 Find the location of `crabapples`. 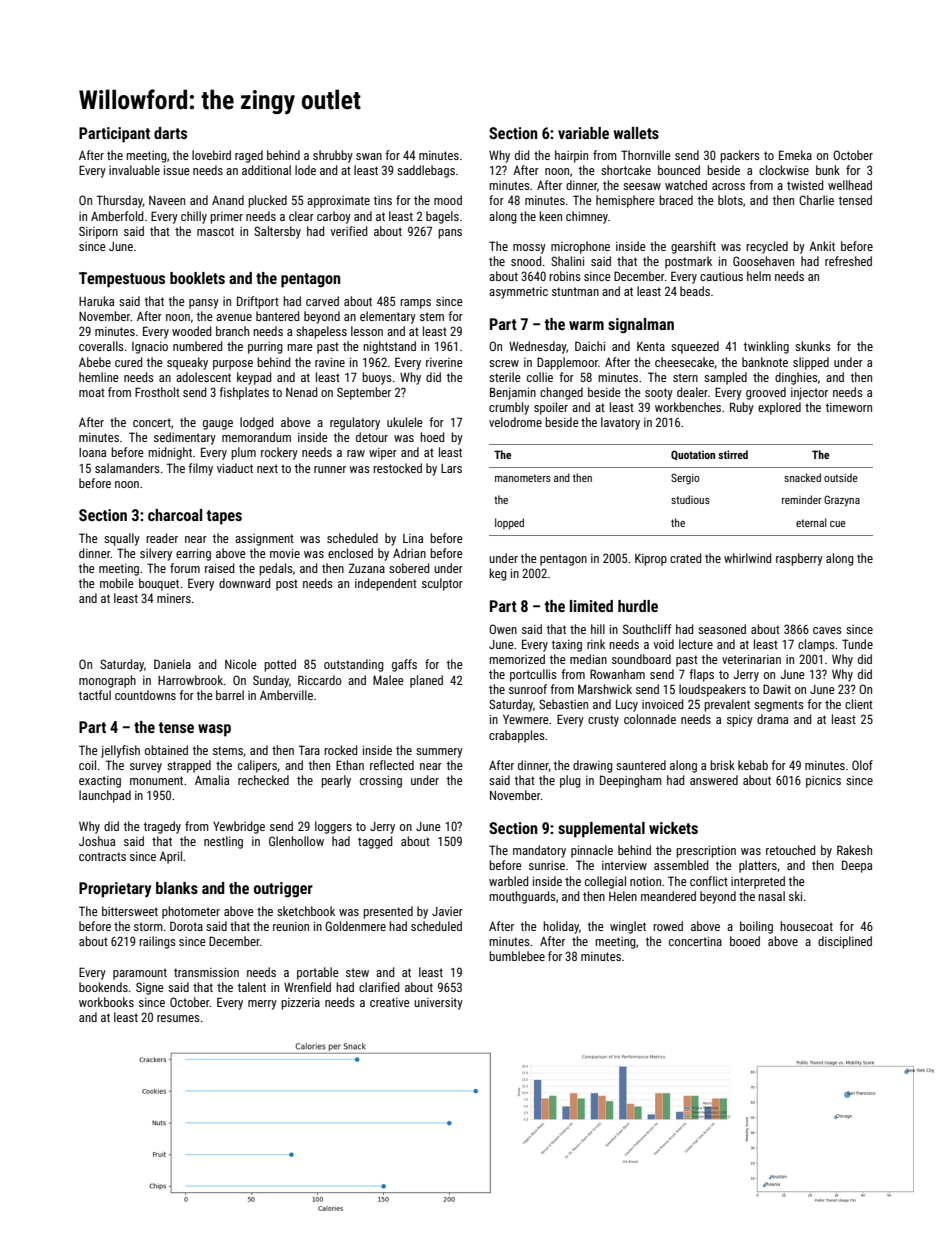

crabapples is located at coordinates (517, 736).
